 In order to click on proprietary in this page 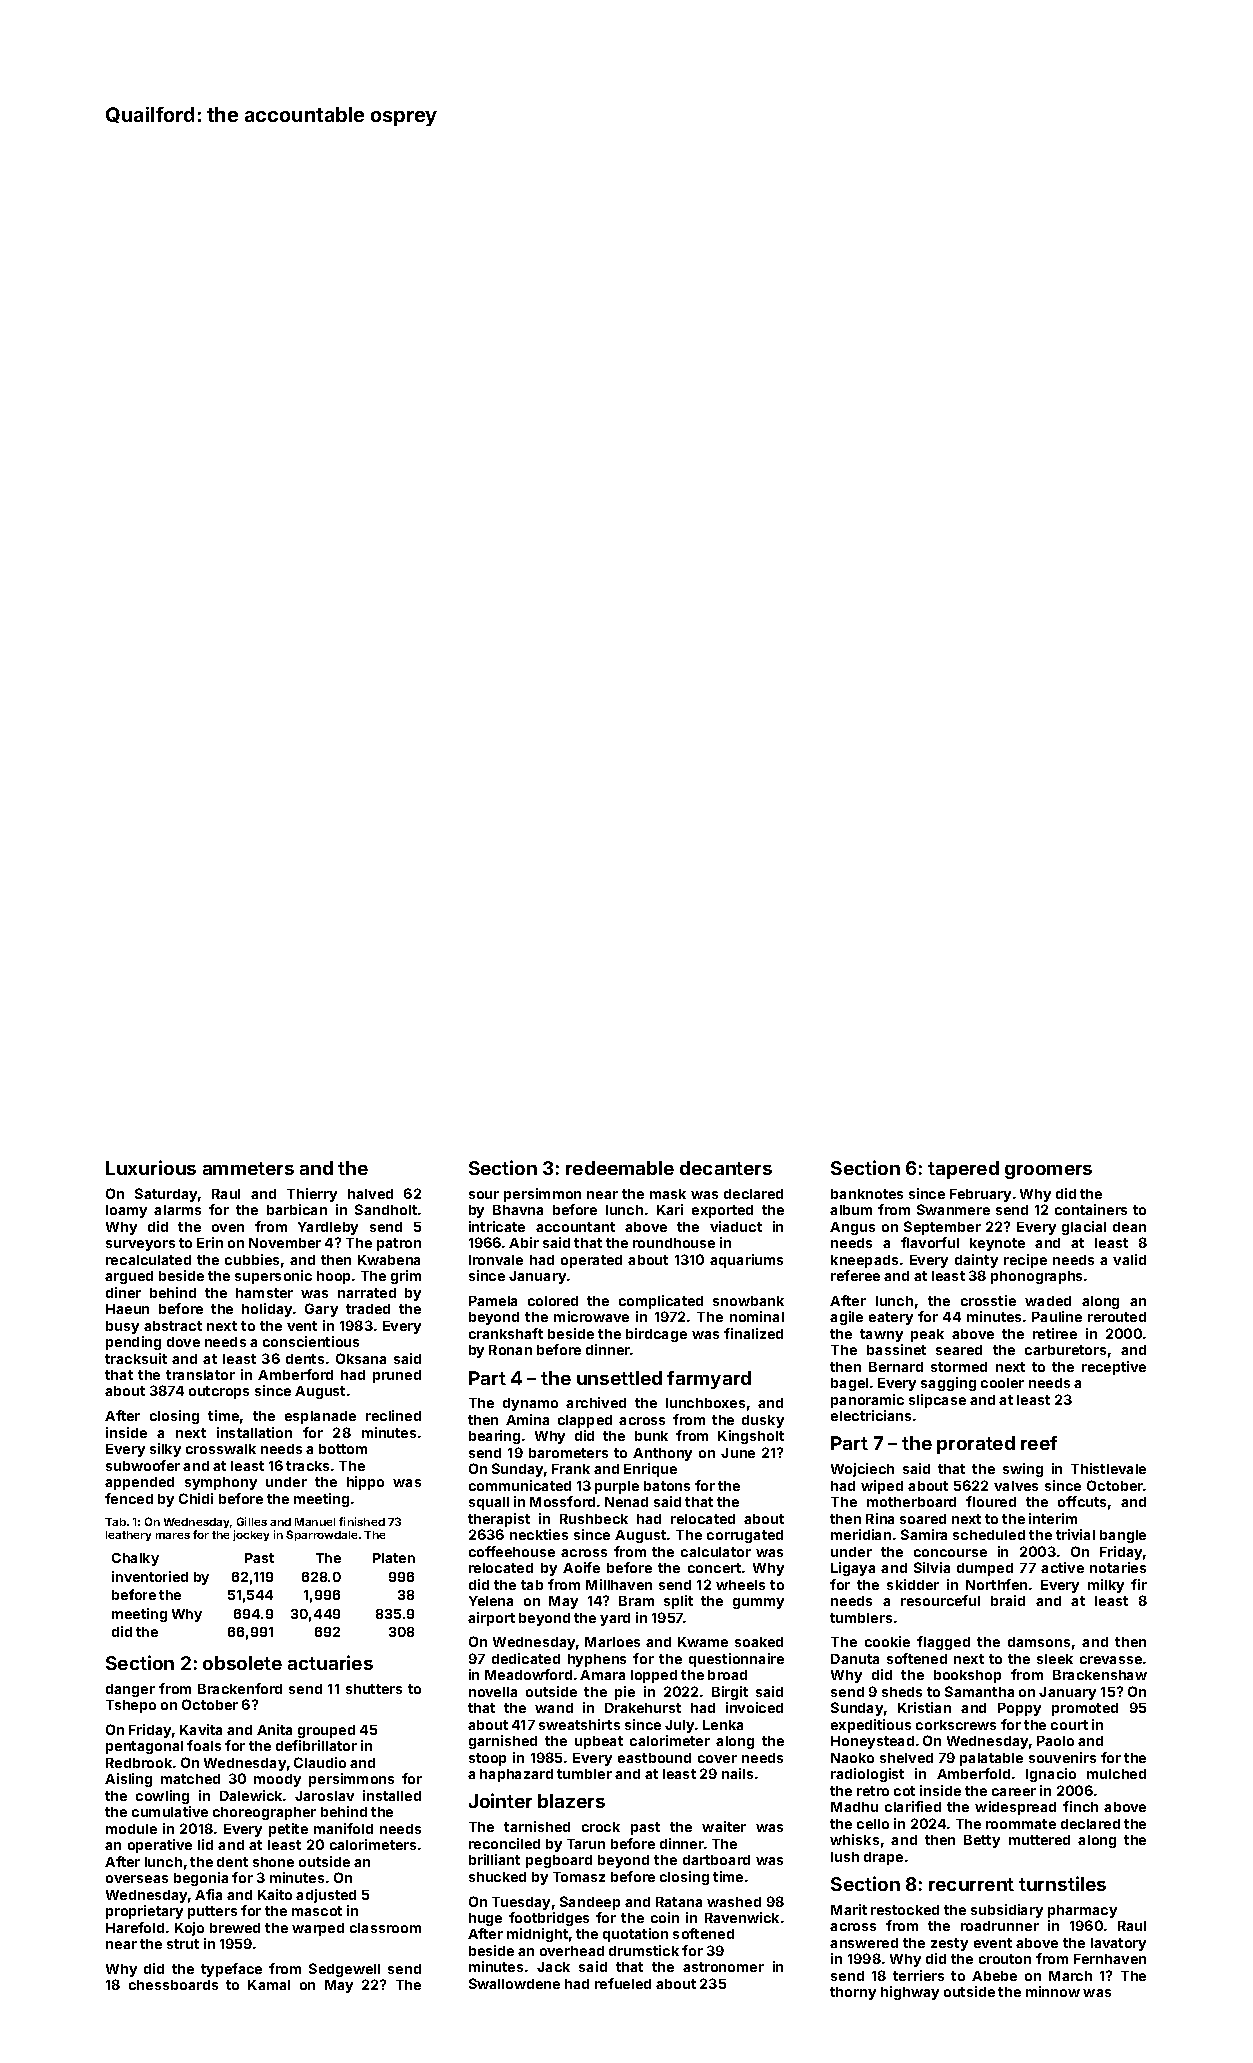, I will do `click(144, 1912)`.
